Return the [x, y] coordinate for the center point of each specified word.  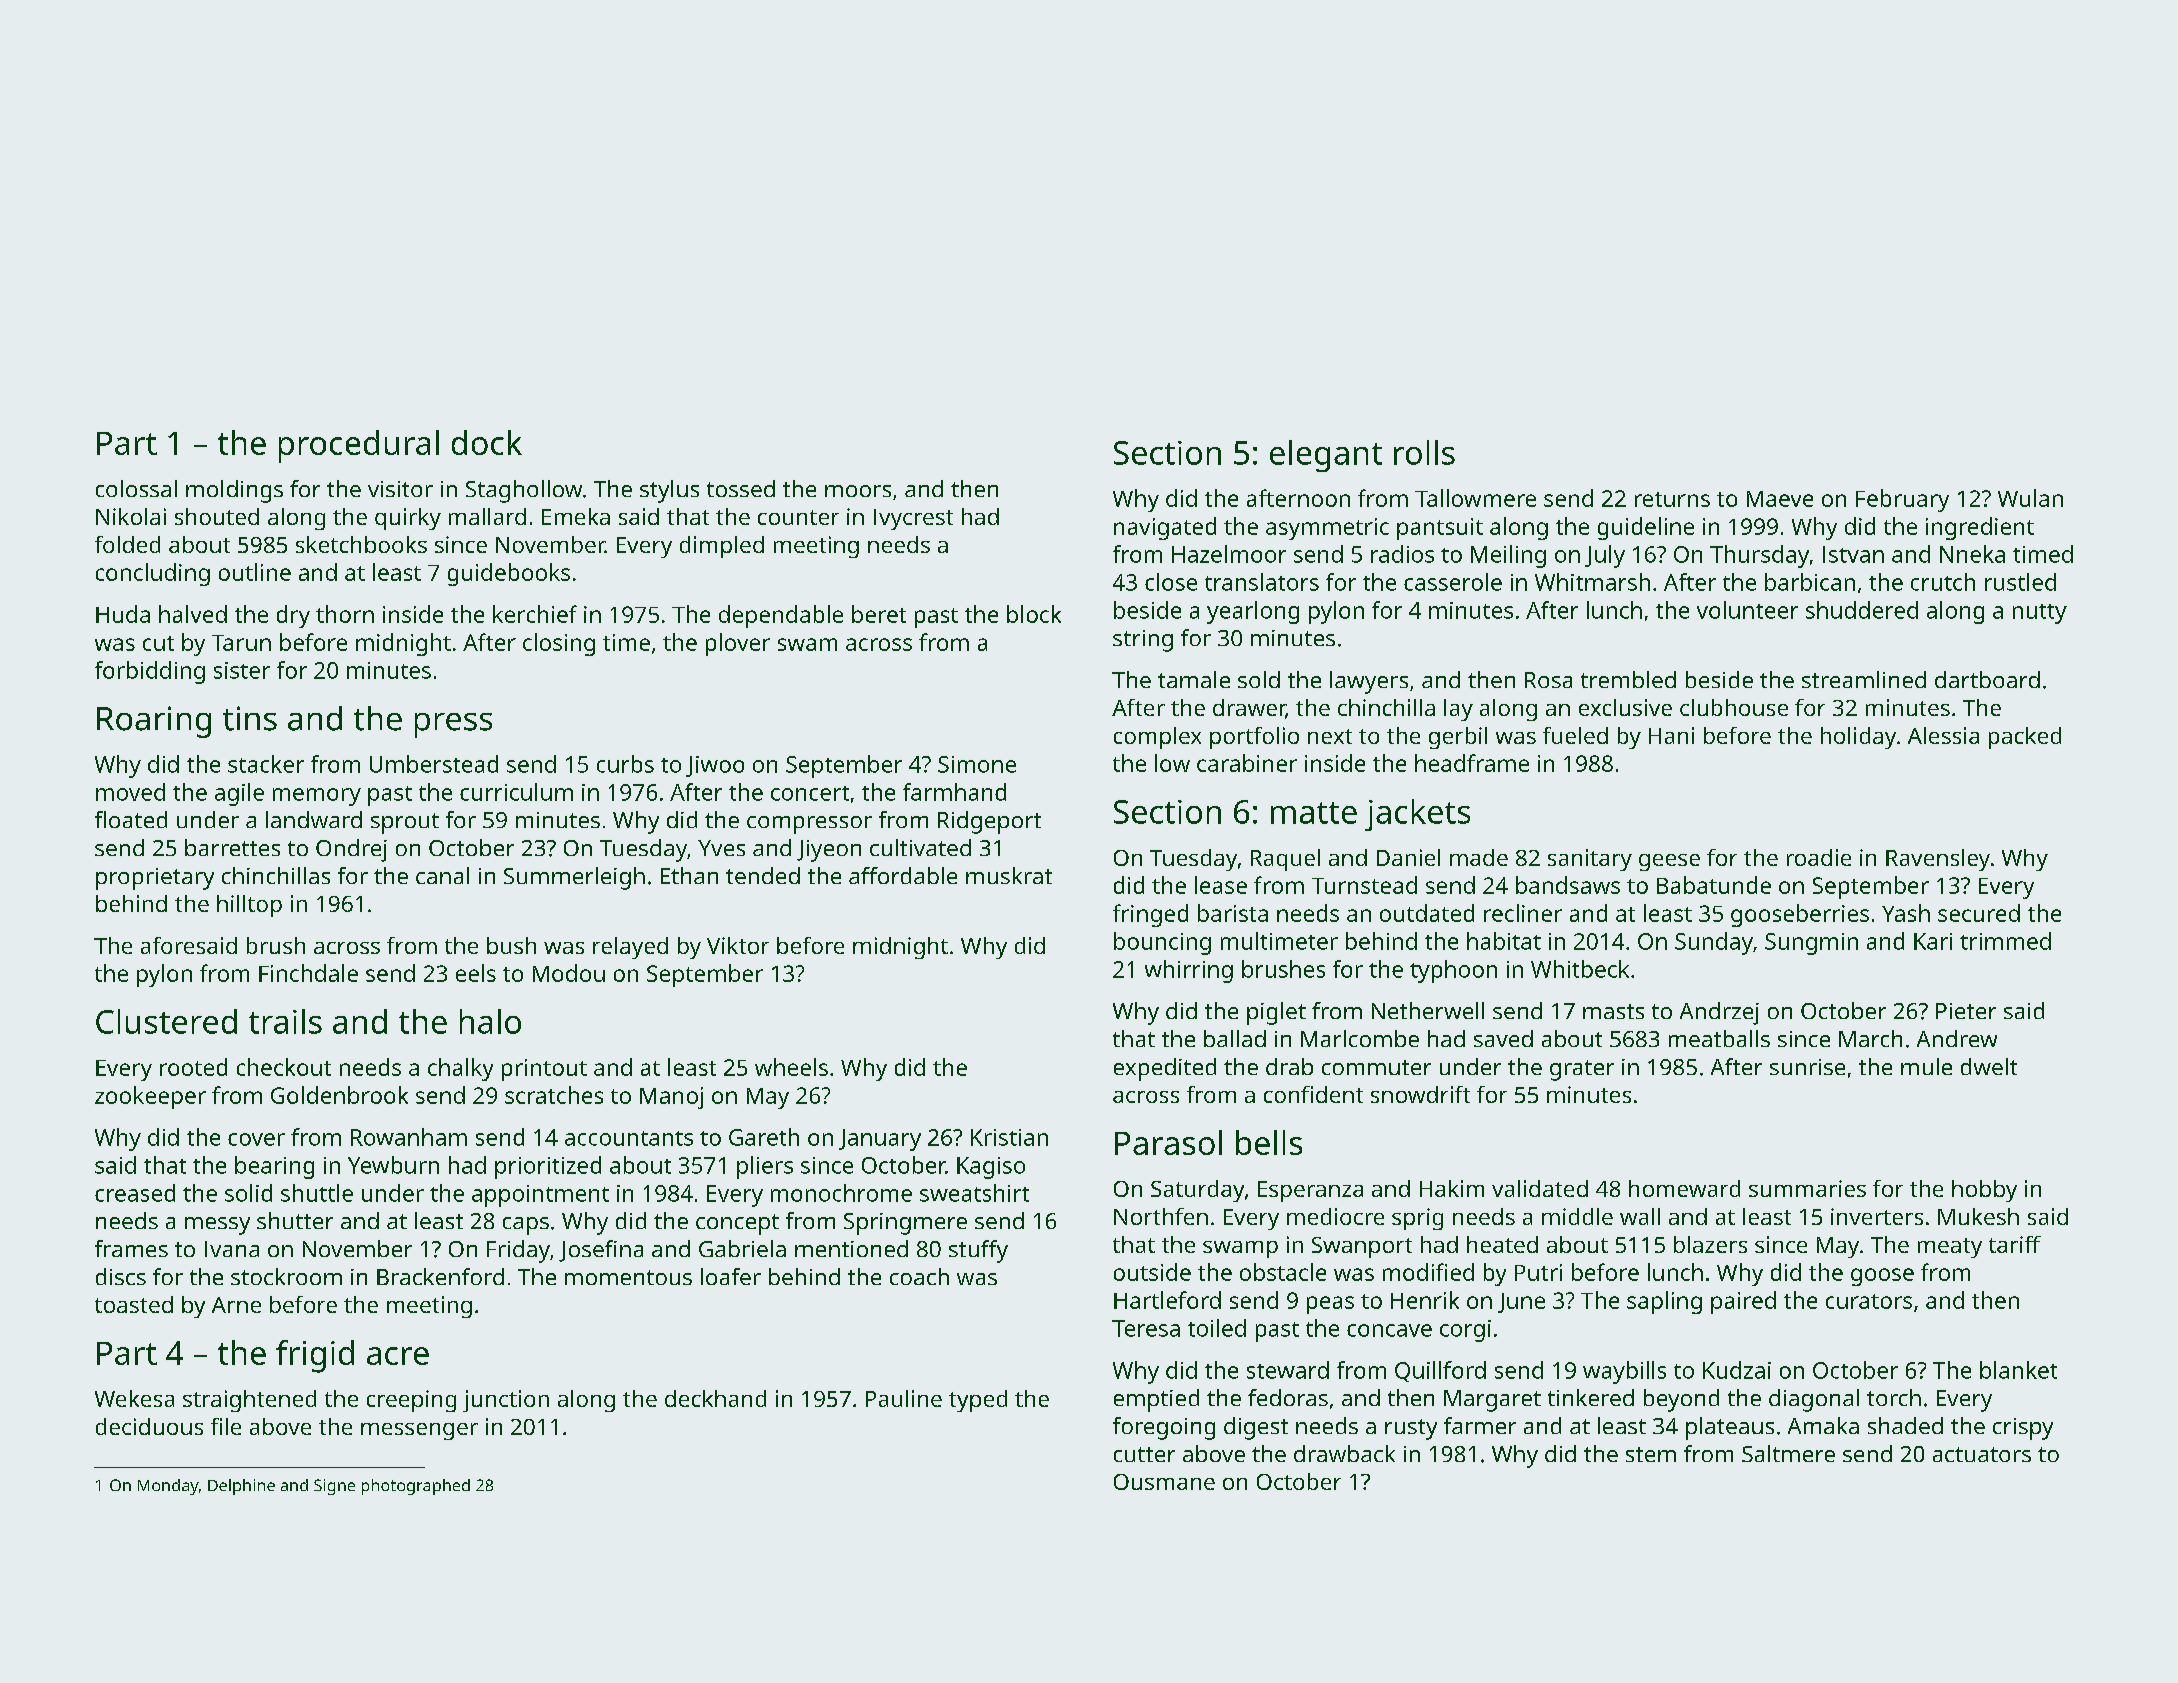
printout [544, 1070]
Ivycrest [913, 519]
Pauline [904, 1398]
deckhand [715, 1398]
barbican [1810, 582]
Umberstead [434, 764]
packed [2025, 738]
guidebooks [509, 574]
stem [1651, 1454]
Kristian [1009, 1137]
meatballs [1719, 1038]
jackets [1417, 815]
